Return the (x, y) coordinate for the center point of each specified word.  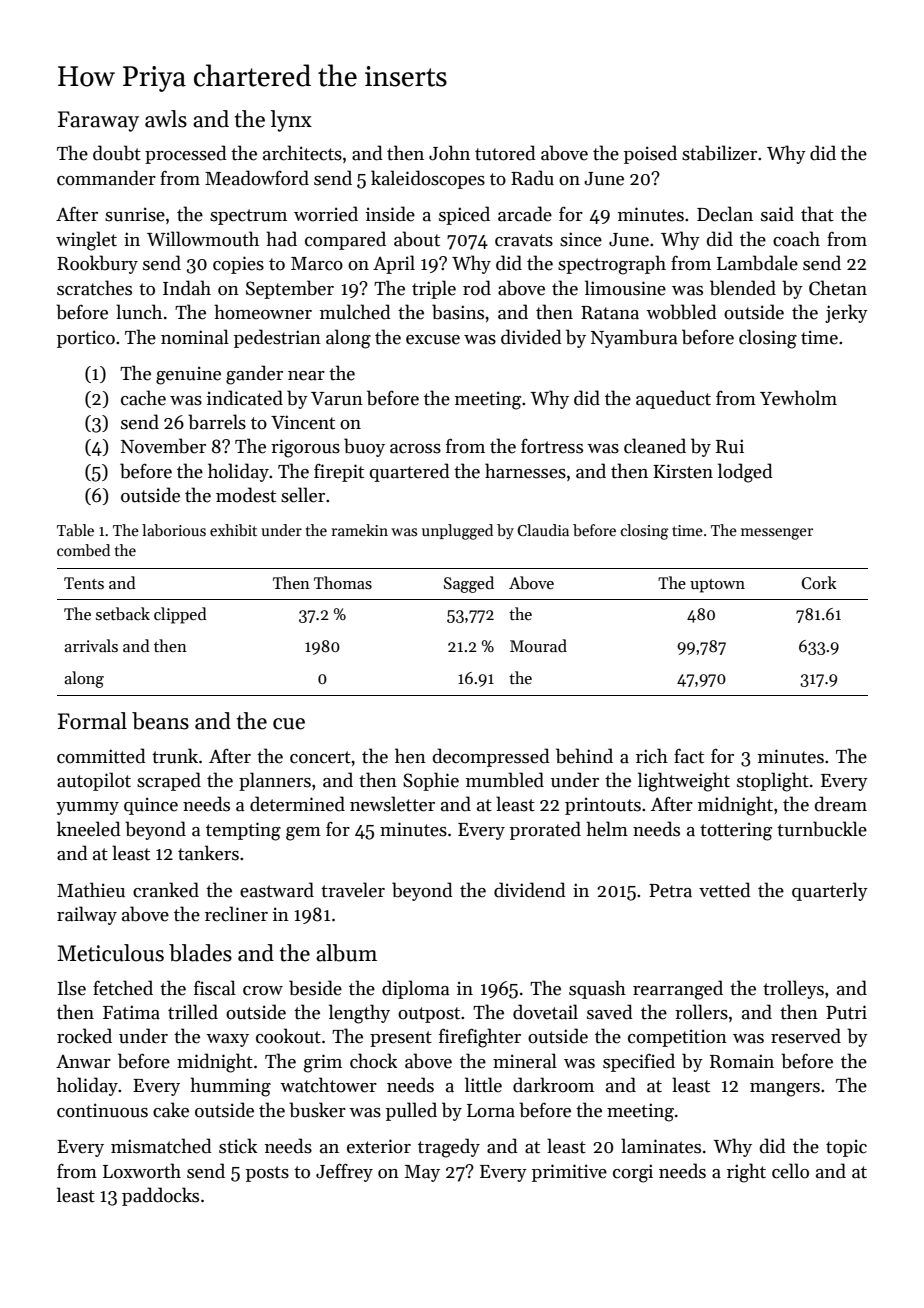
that (817, 214)
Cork (819, 583)
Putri (846, 1012)
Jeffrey (344, 1172)
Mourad (538, 645)
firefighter (480, 1038)
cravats (524, 240)
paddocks (160, 1196)
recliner (236, 914)
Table (75, 530)
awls (166, 119)
